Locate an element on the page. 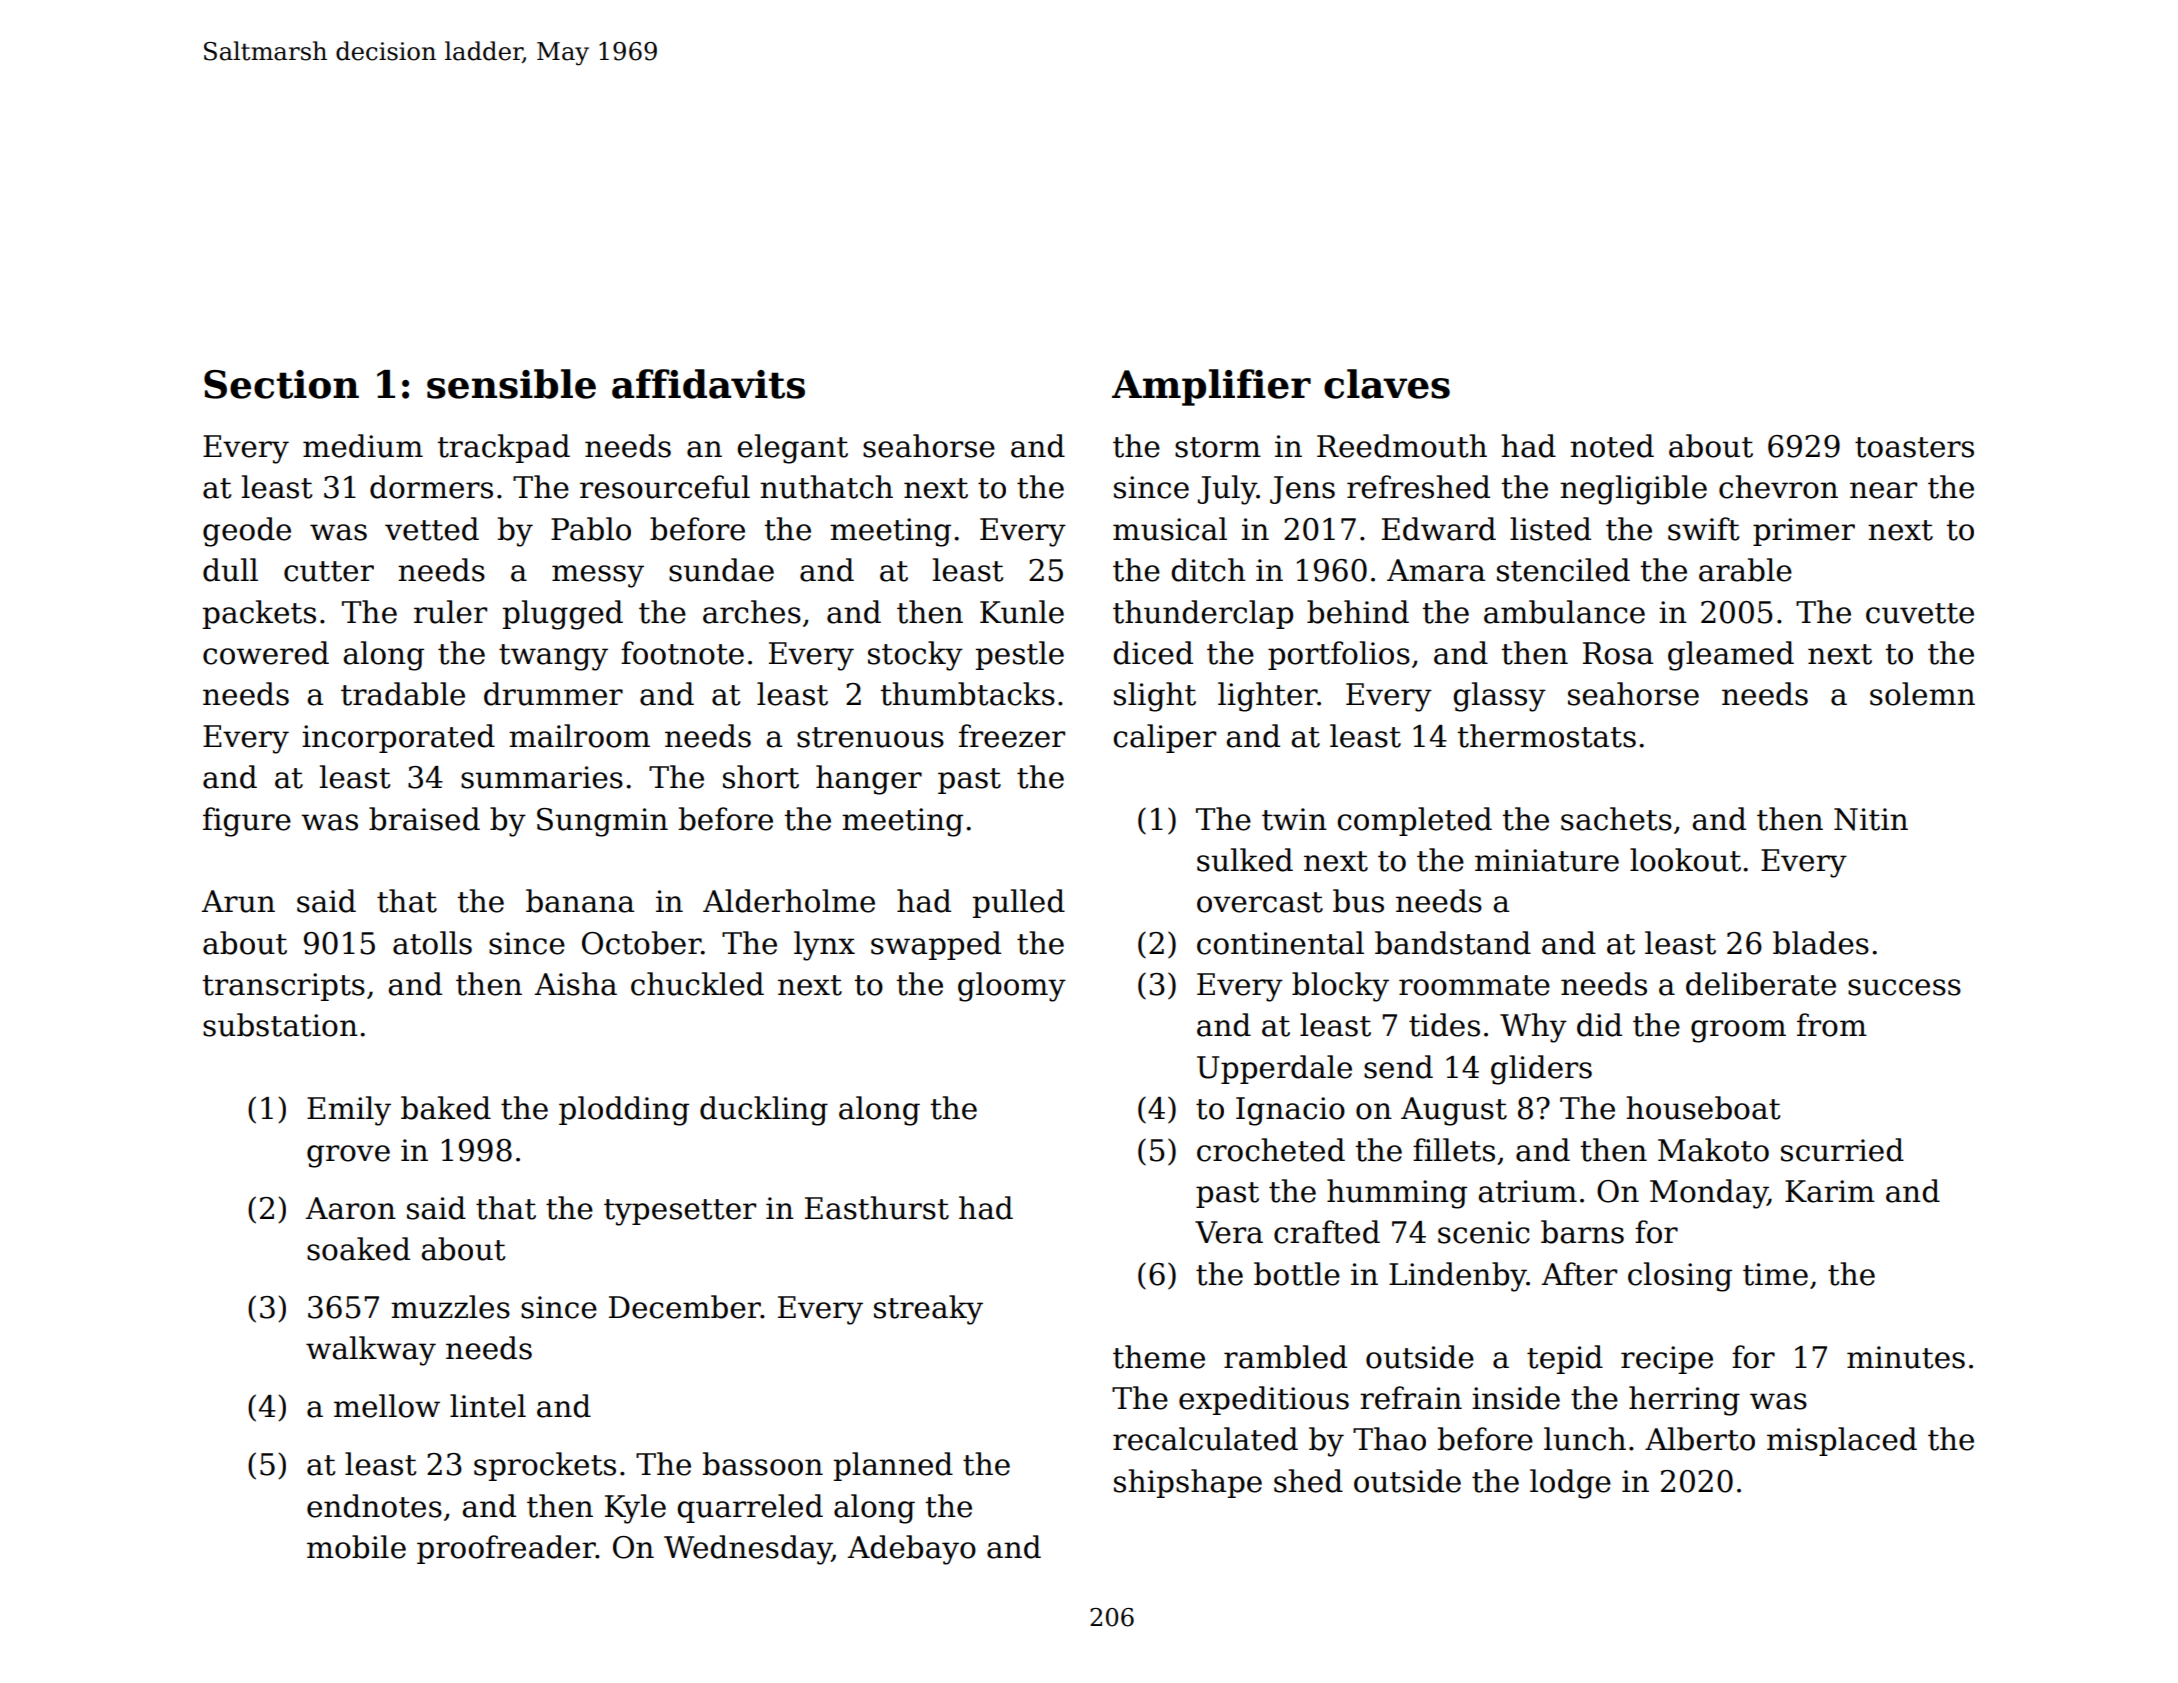 The width and height of the page is (2178, 1683). cowered is located at coordinates (266, 653).
